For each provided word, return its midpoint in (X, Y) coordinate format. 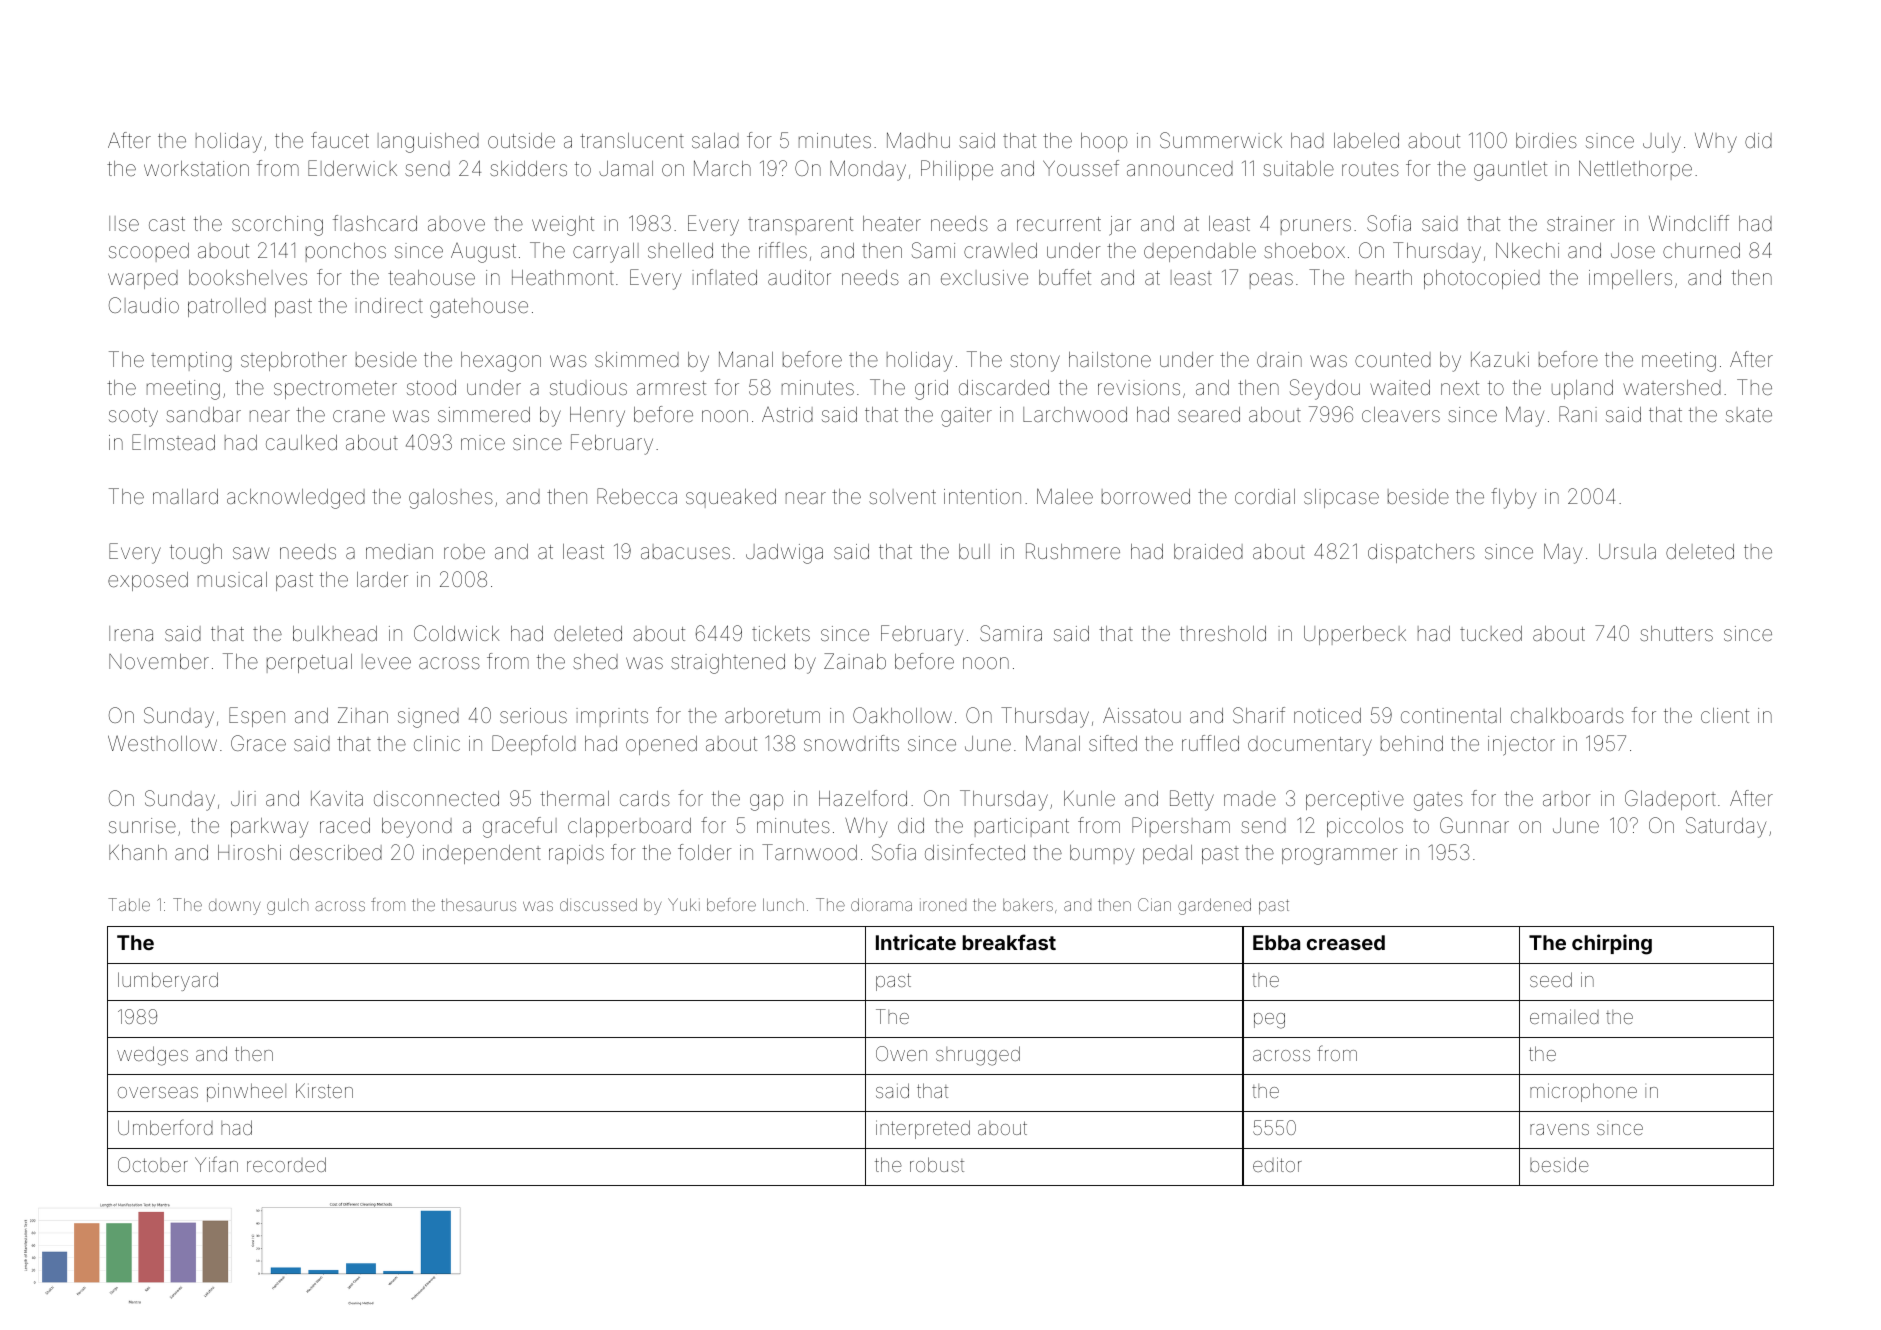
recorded (286, 1164)
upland (1582, 389)
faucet (340, 140)
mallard (185, 496)
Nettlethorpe (1635, 170)
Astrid (787, 414)
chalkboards (1567, 715)
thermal (574, 798)
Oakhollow (902, 715)
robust (937, 1164)
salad (715, 140)
